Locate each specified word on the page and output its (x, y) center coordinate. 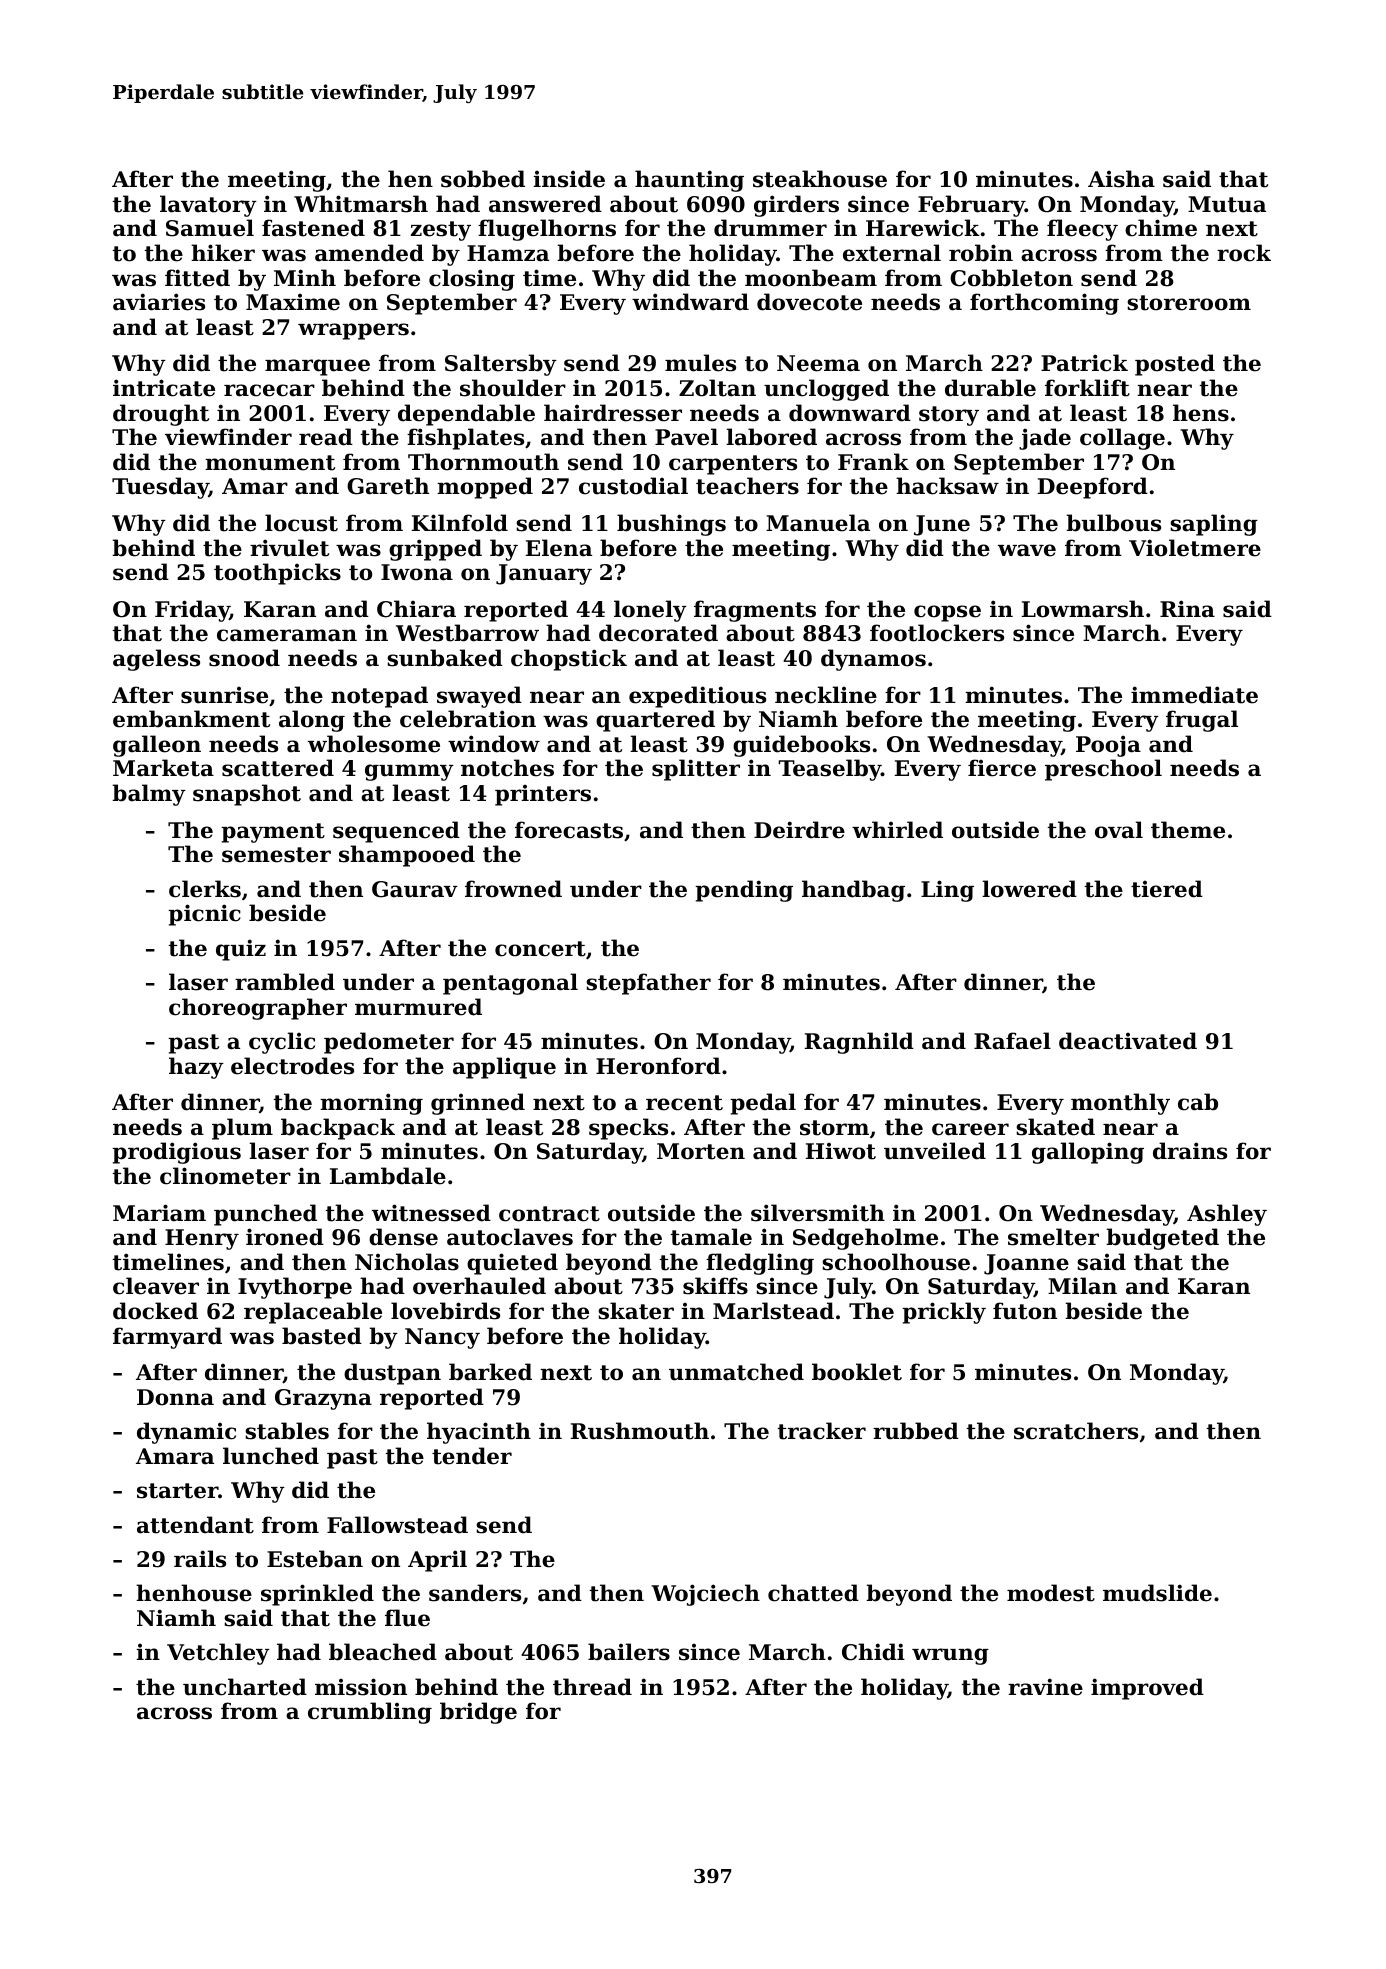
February (971, 206)
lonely (650, 611)
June (942, 525)
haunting (689, 181)
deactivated (1128, 1041)
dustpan (392, 1374)
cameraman (287, 635)
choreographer (258, 1009)
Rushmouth (640, 1431)
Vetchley (218, 1654)
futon (1025, 1311)
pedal (763, 1104)
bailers (629, 1652)
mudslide (1157, 1593)
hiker (223, 253)
